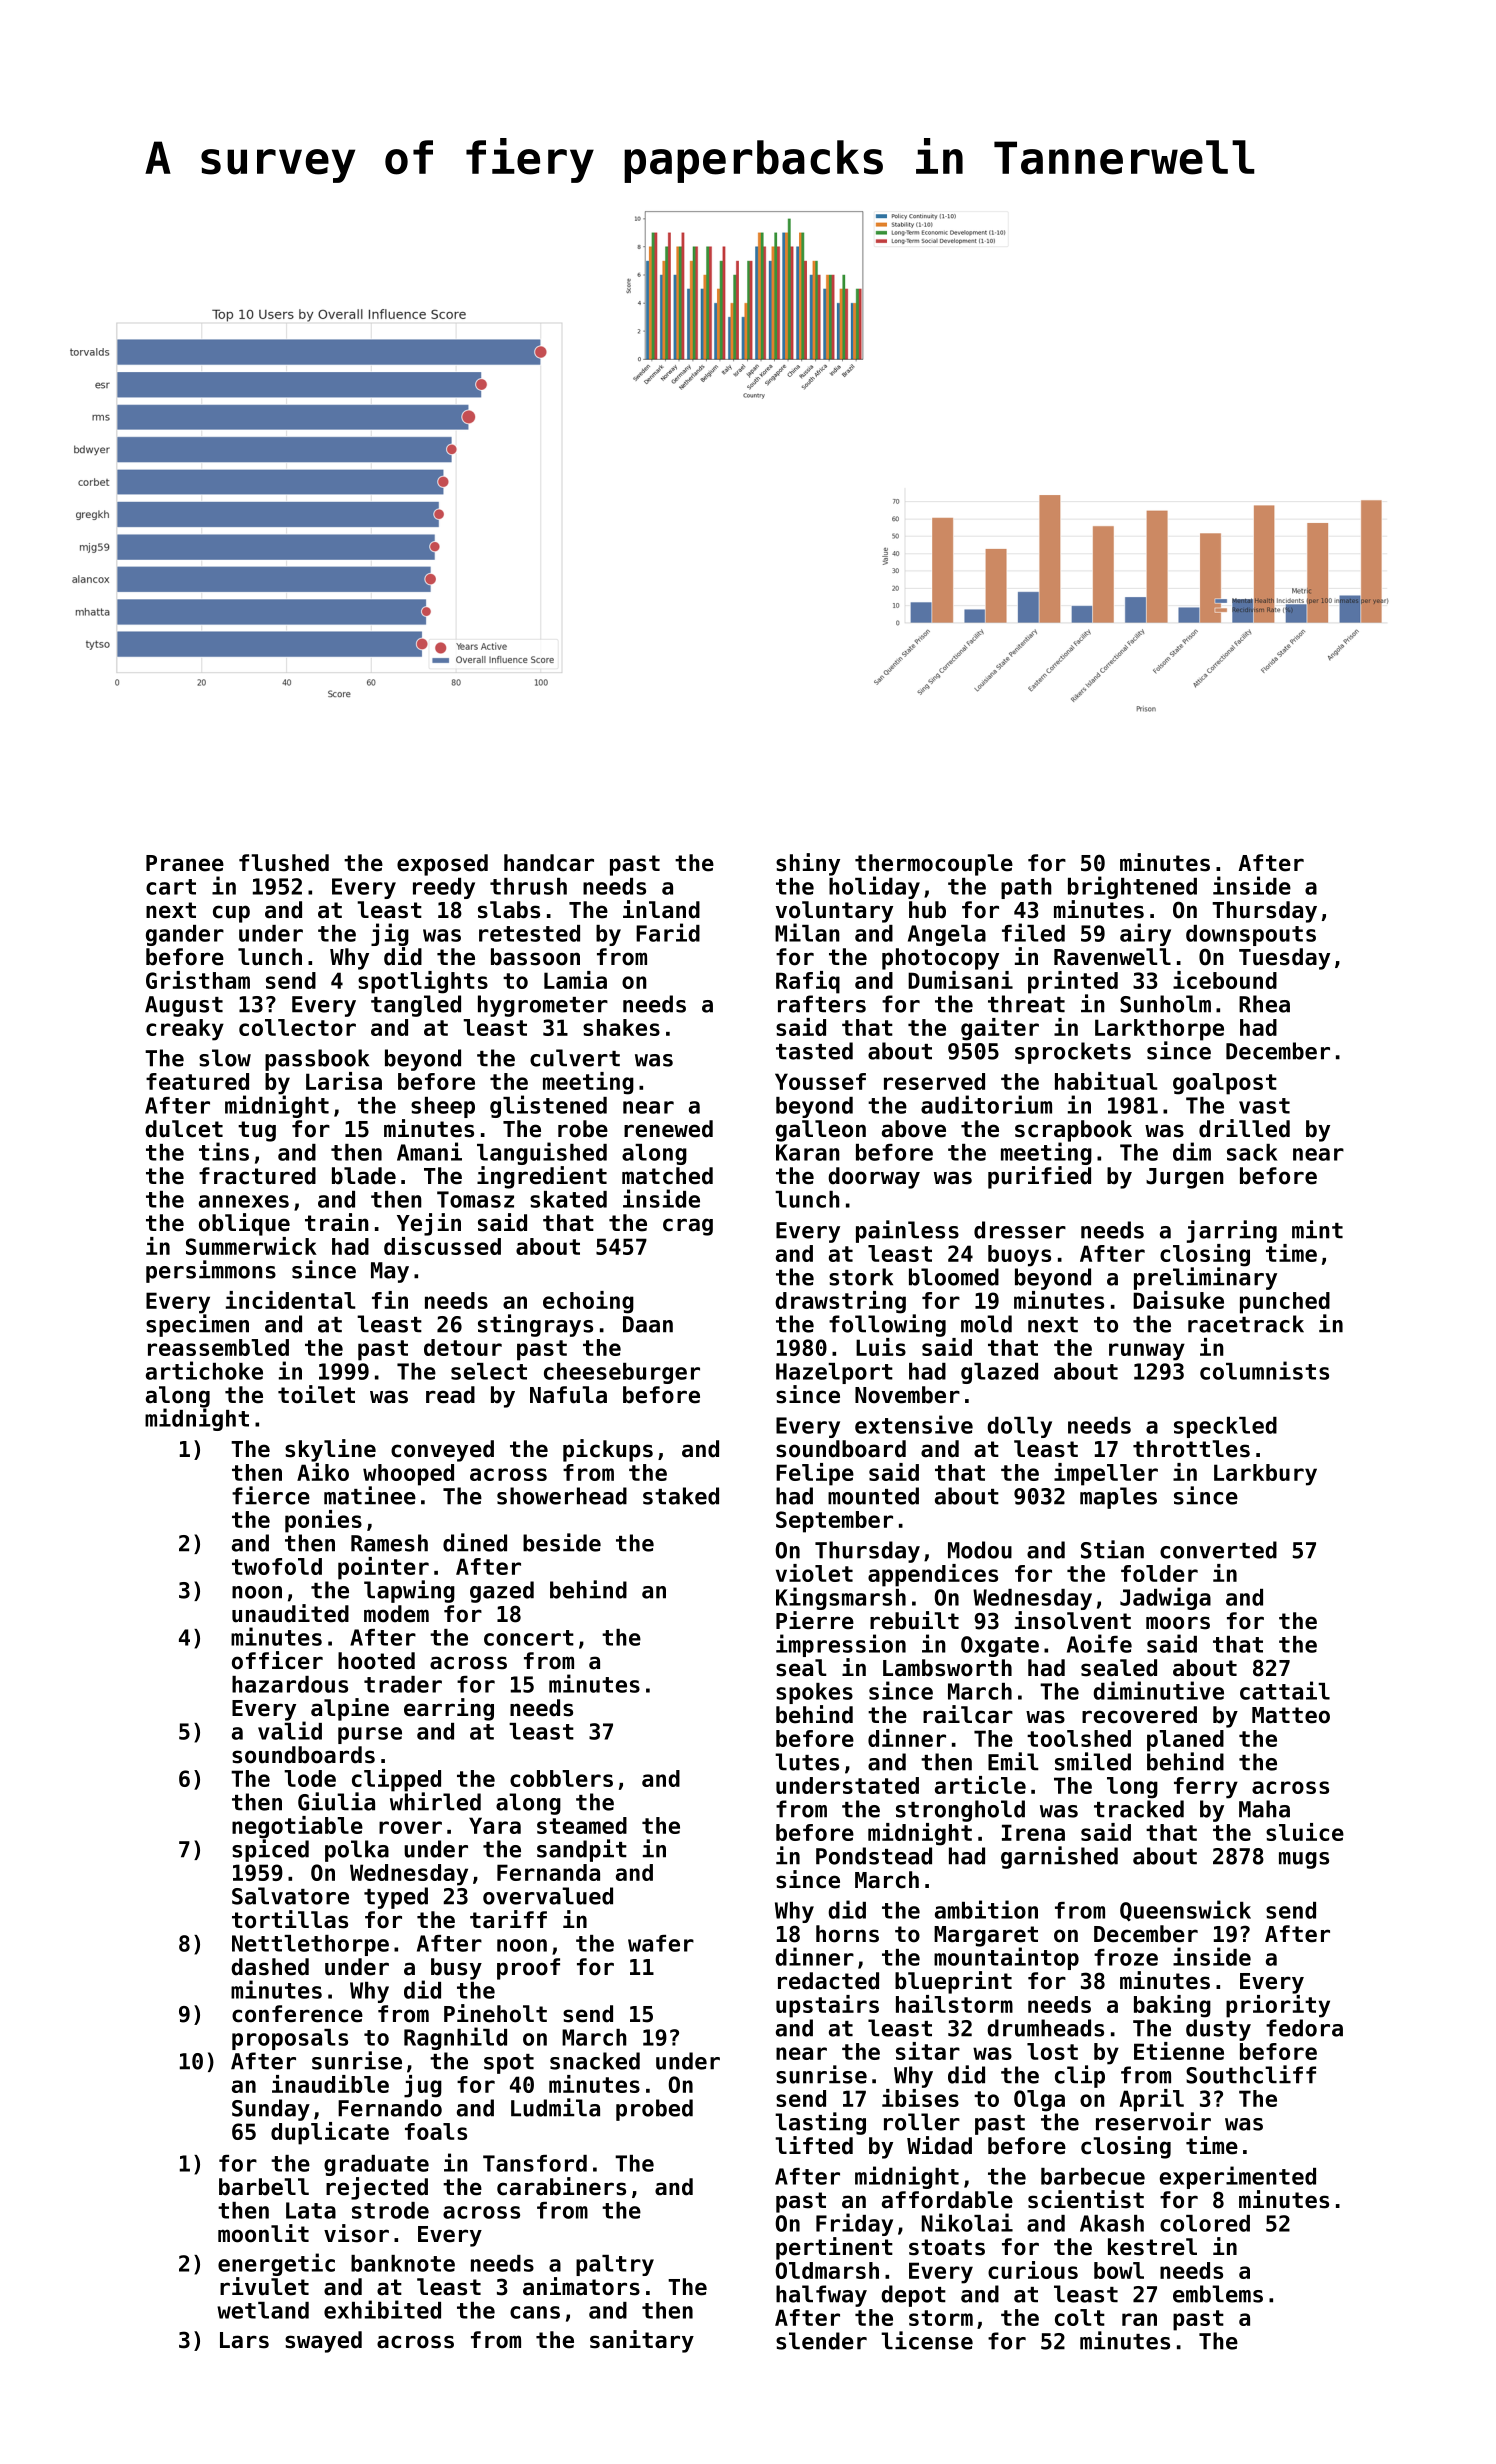  I want to click on Lars, so click(244, 2340).
